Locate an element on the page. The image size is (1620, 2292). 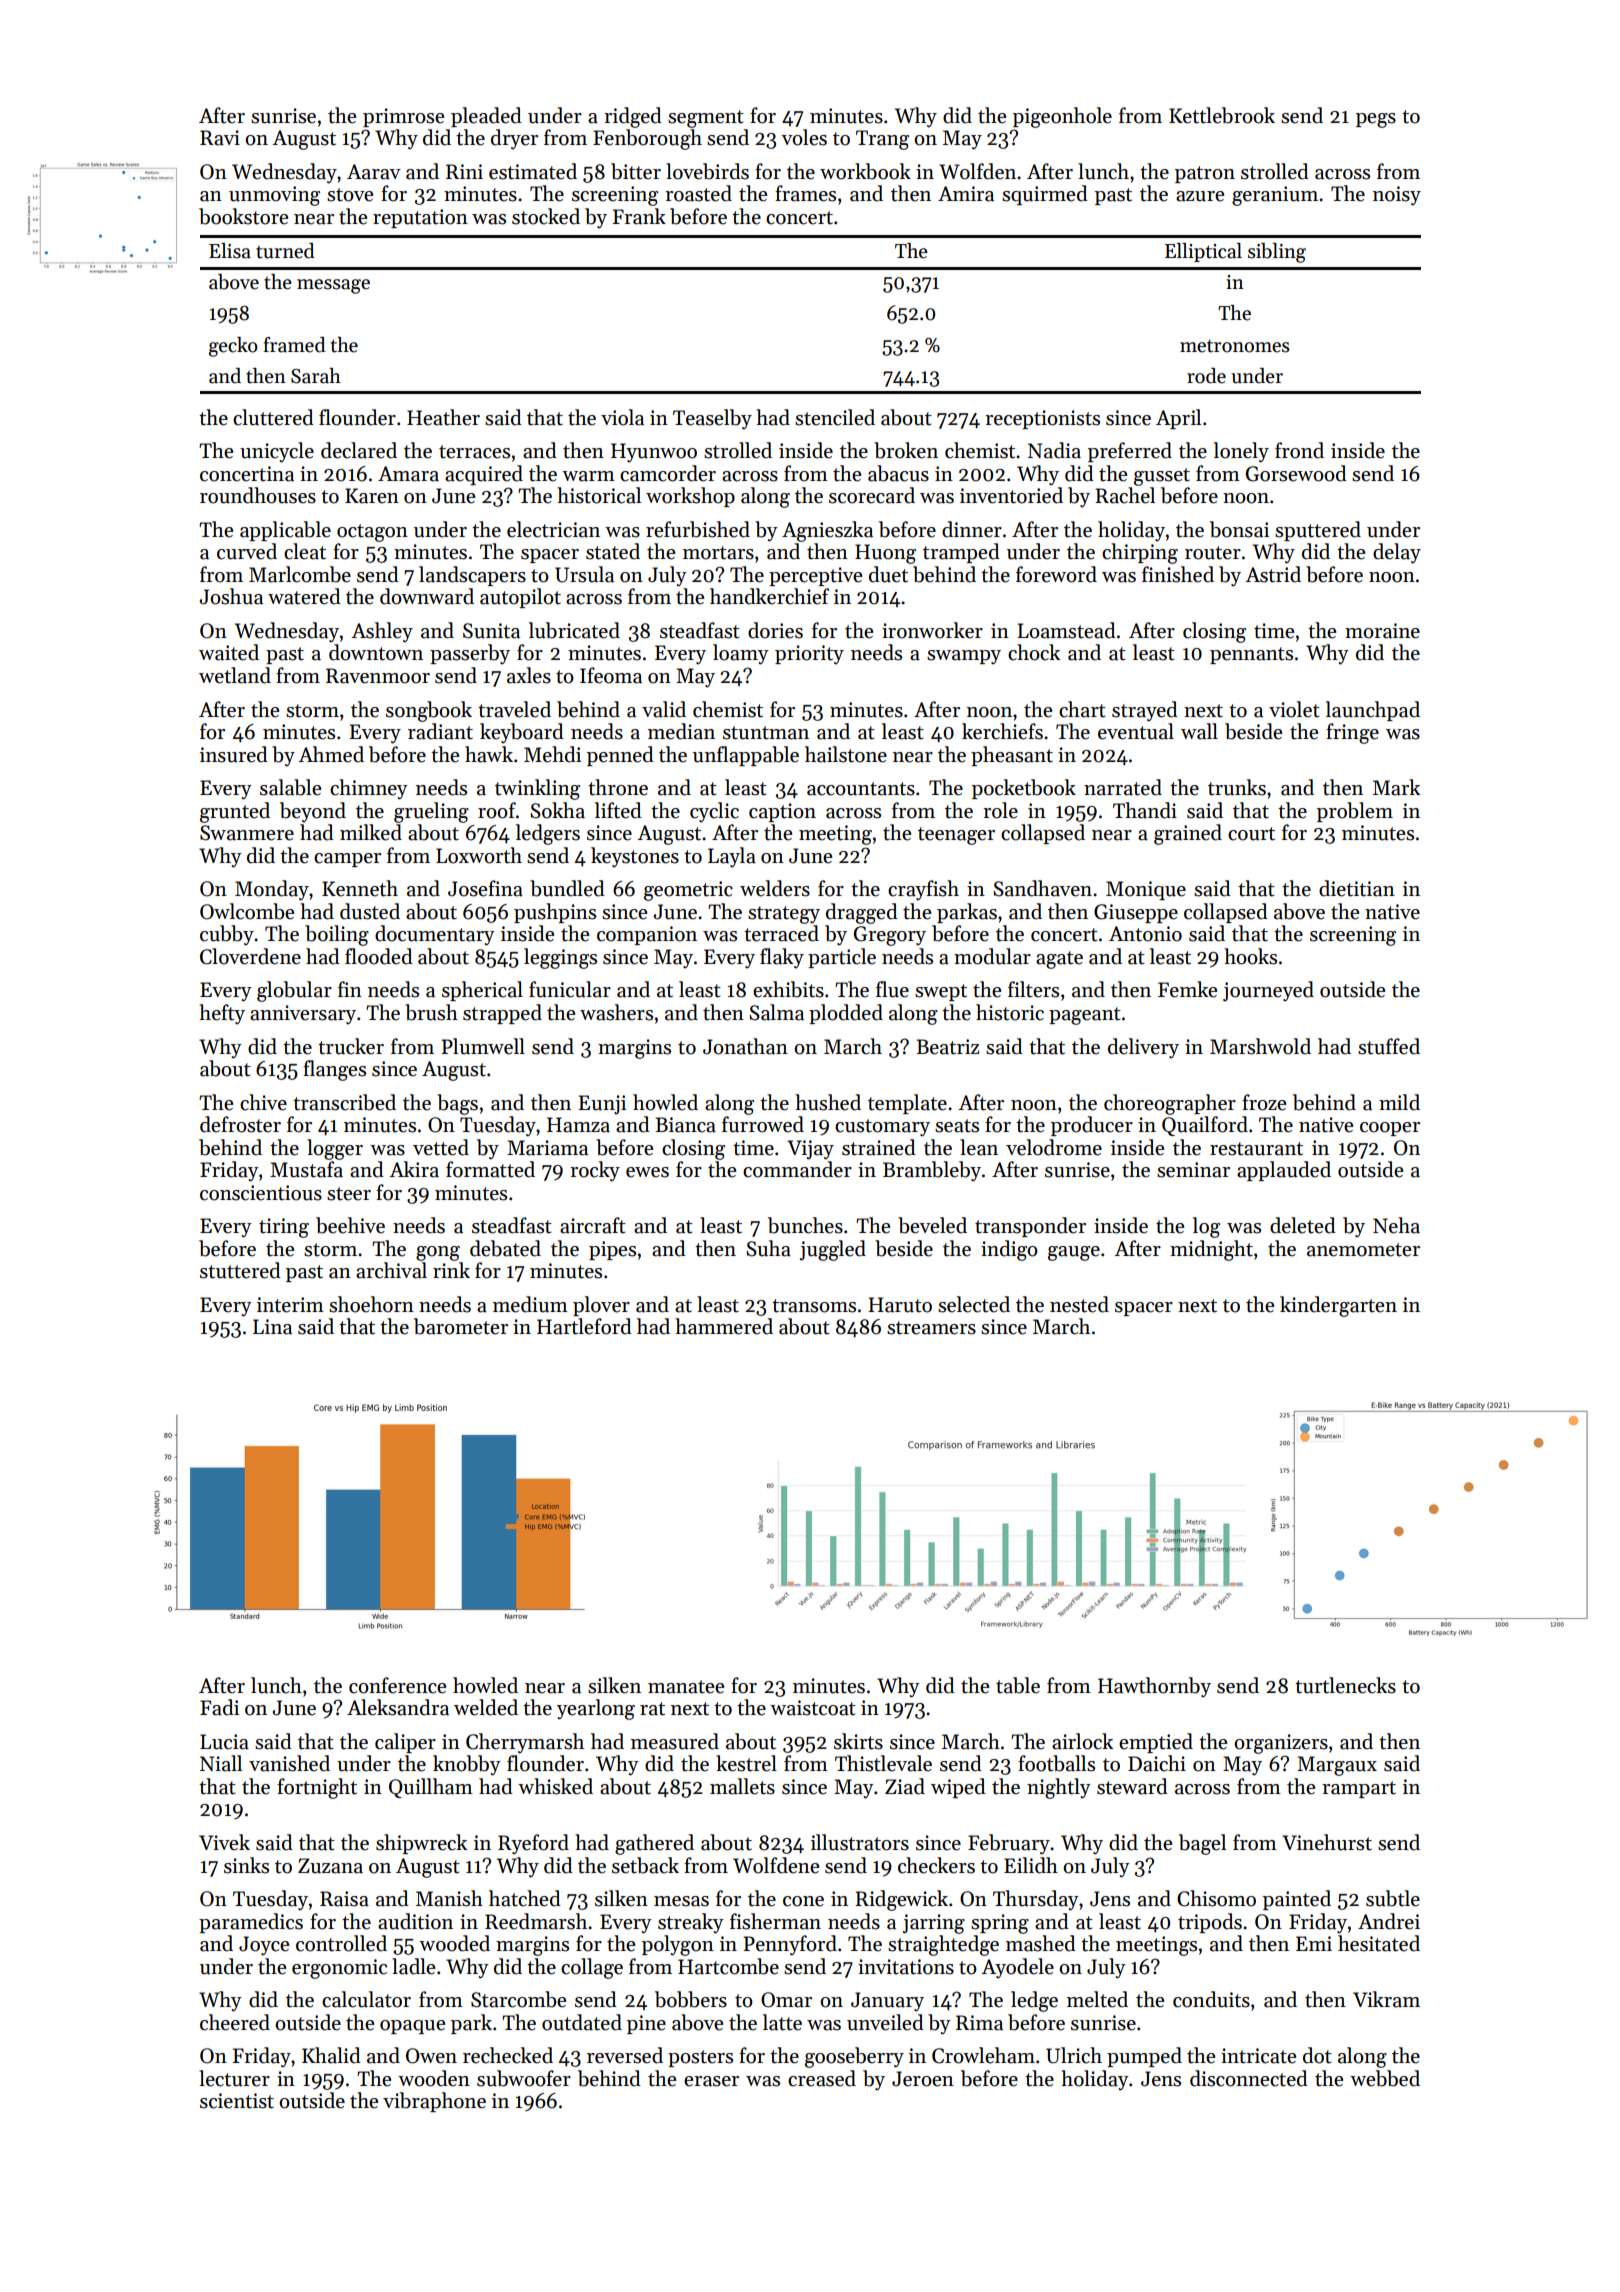
stenciled is located at coordinates (835, 417).
